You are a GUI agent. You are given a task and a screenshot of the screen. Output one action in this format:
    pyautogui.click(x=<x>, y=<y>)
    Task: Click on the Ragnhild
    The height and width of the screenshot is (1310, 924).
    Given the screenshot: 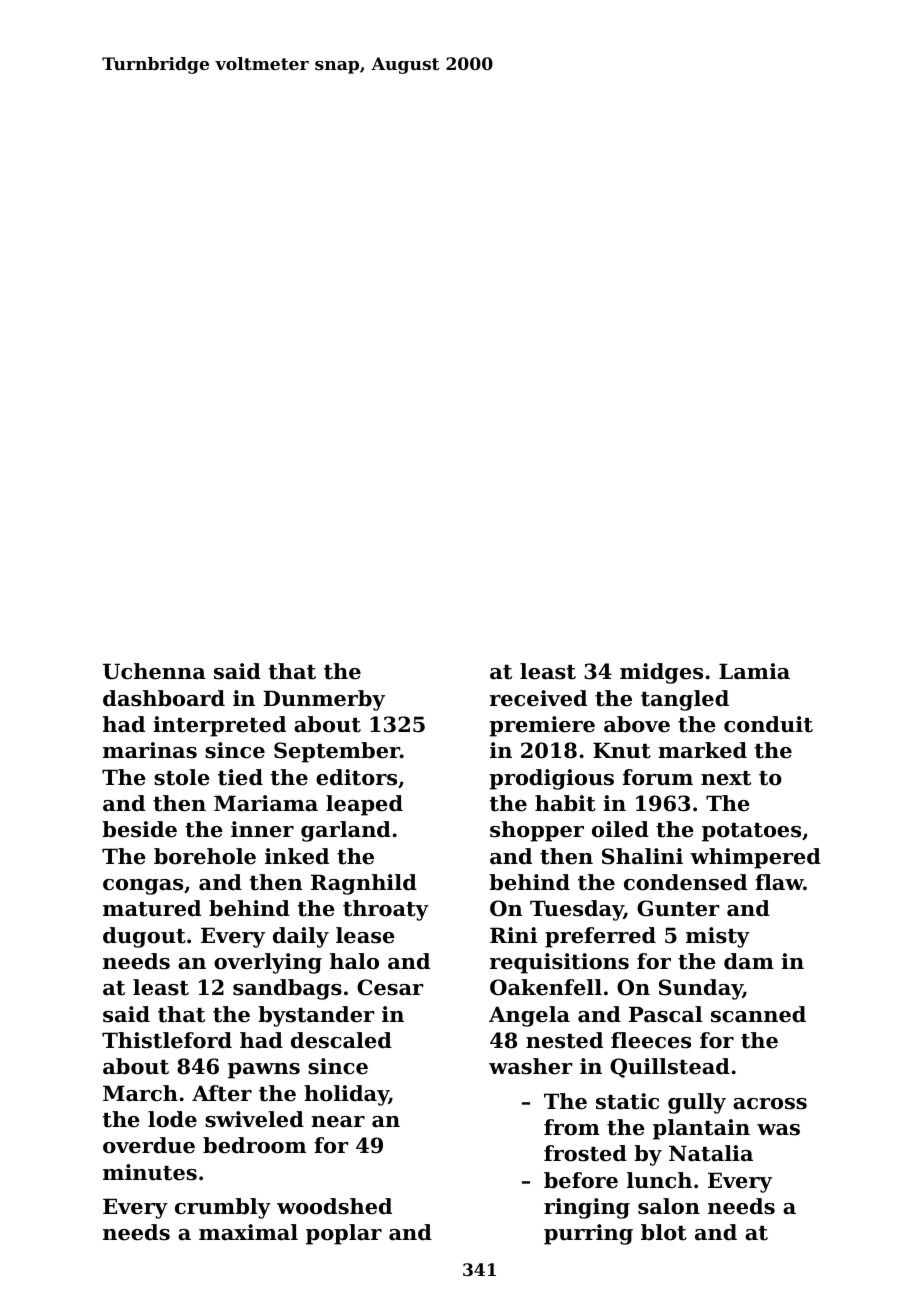 What is the action you would take?
    pyautogui.click(x=364, y=884)
